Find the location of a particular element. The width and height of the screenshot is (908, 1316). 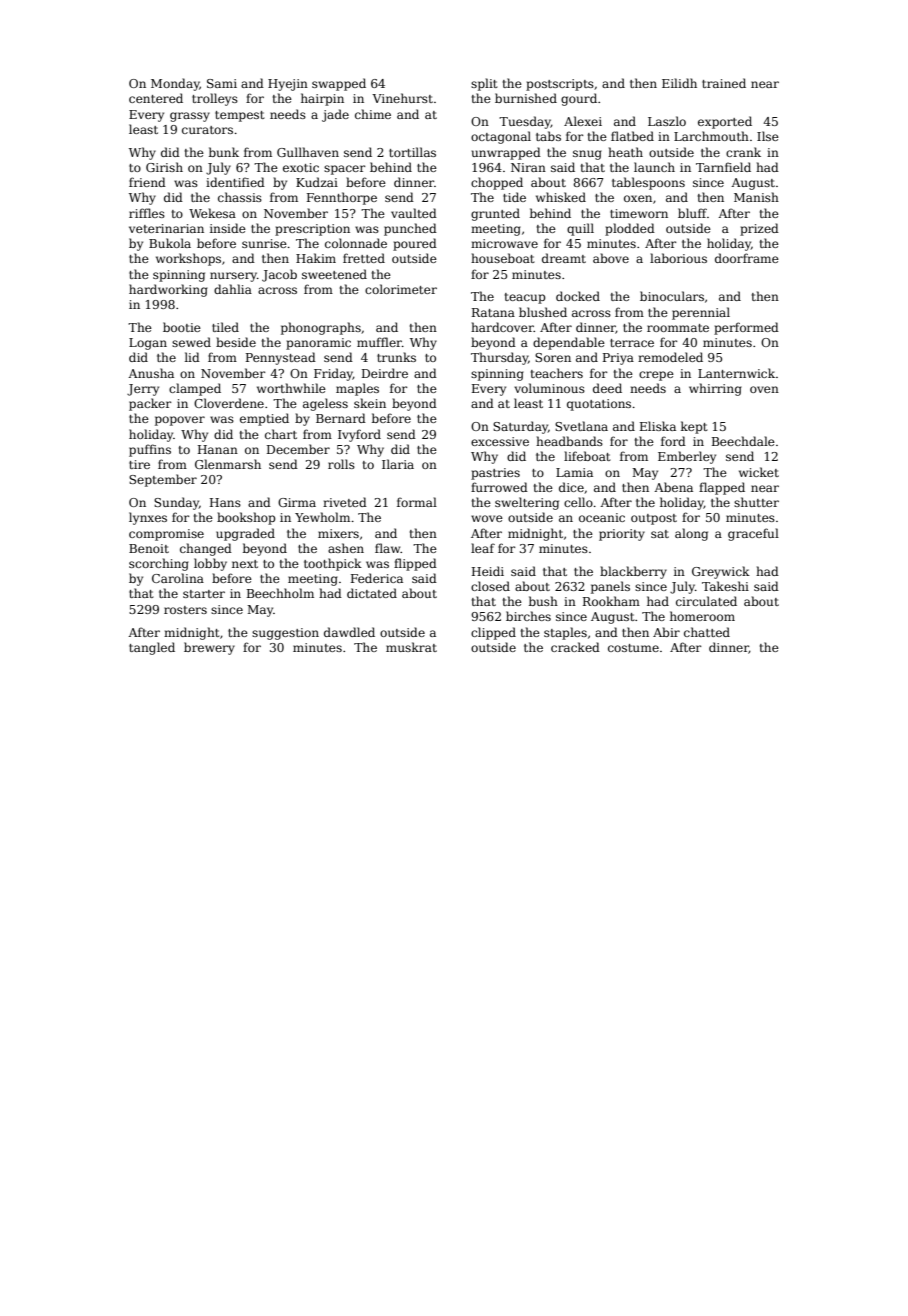

swapped is located at coordinates (339, 84).
